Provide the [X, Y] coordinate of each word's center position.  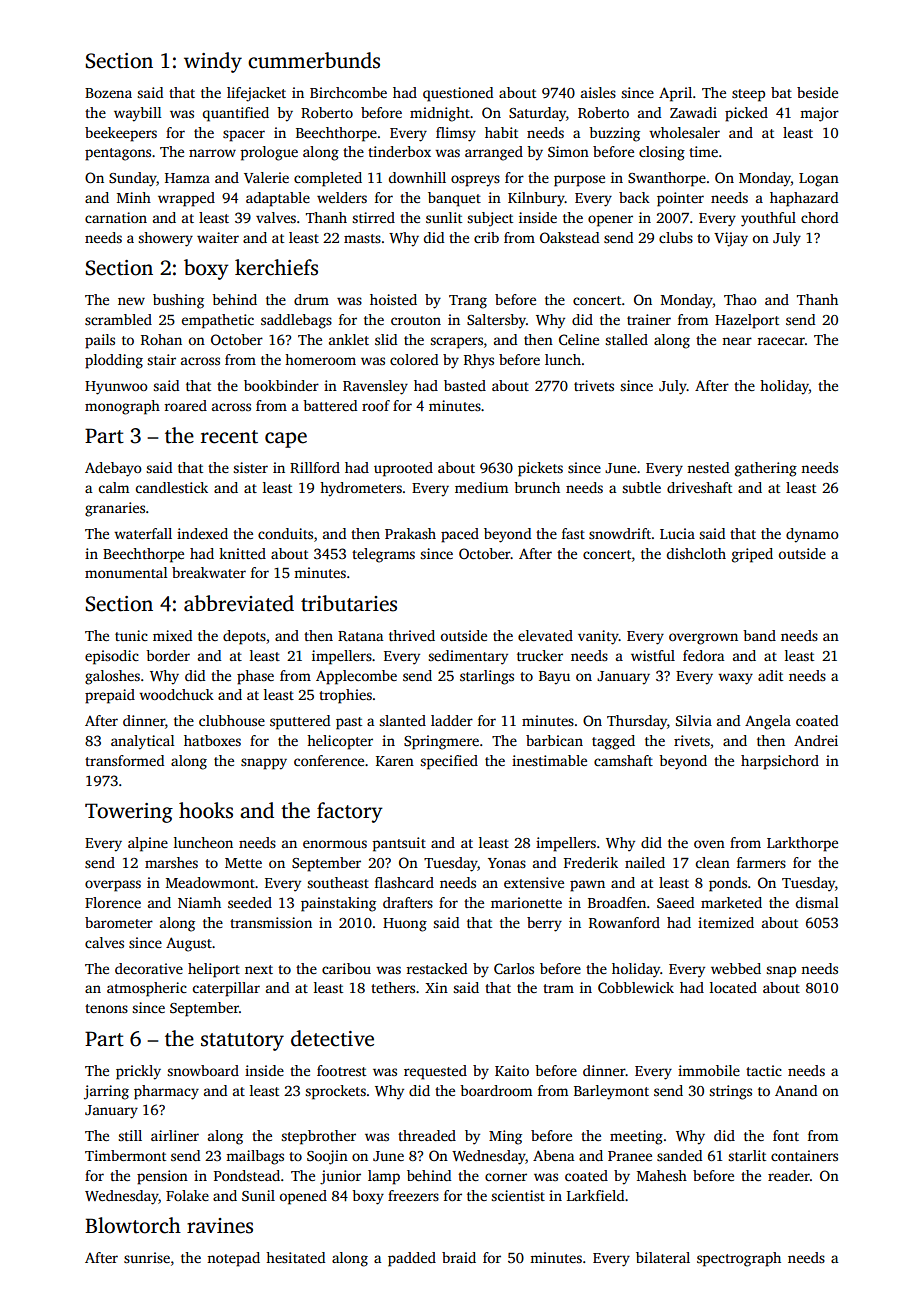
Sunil [258, 1195]
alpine [148, 844]
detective [332, 1038]
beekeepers [121, 134]
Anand [796, 1090]
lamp [384, 1177]
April [675, 94]
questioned [458, 94]
